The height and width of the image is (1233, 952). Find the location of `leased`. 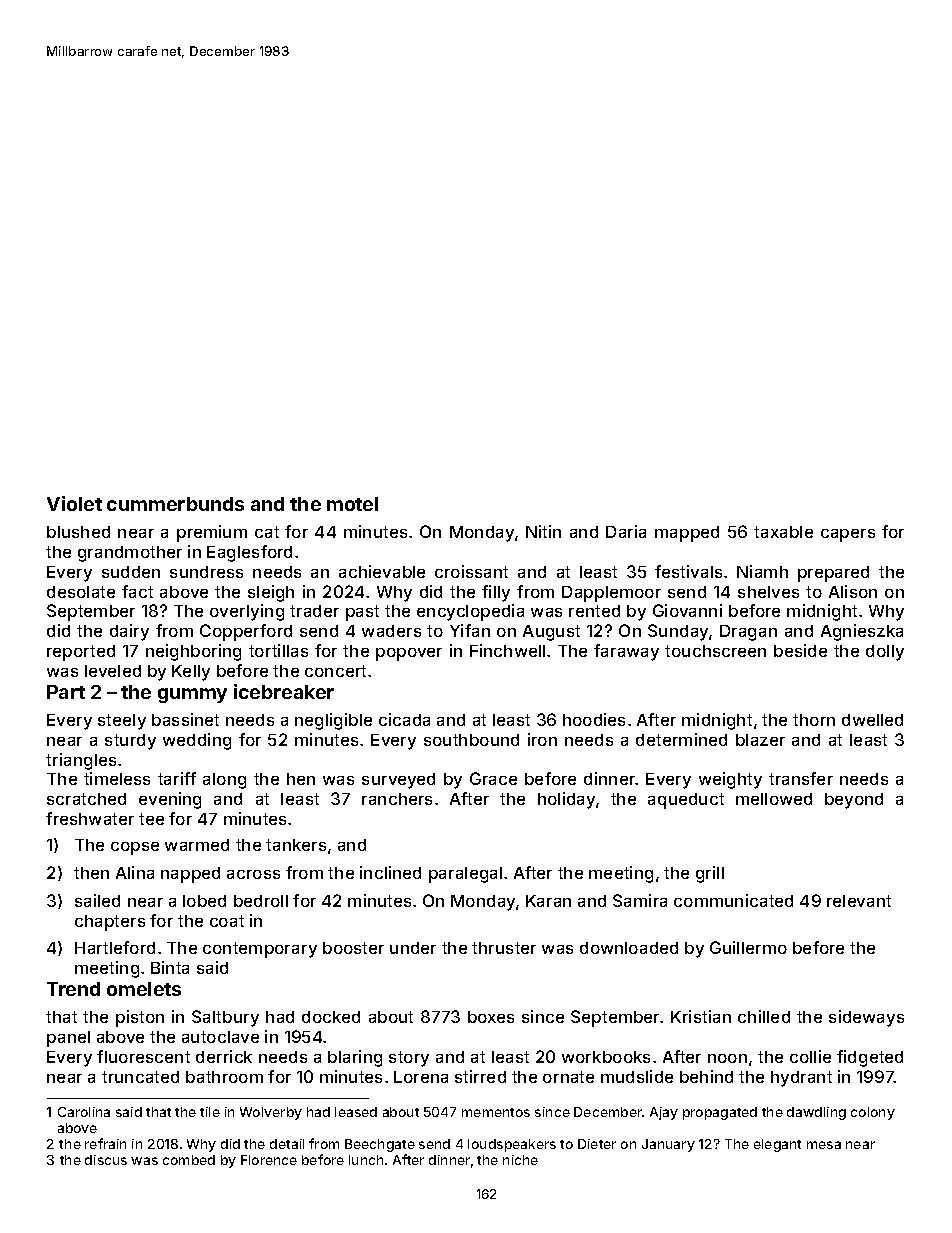

leased is located at coordinates (356, 1112).
